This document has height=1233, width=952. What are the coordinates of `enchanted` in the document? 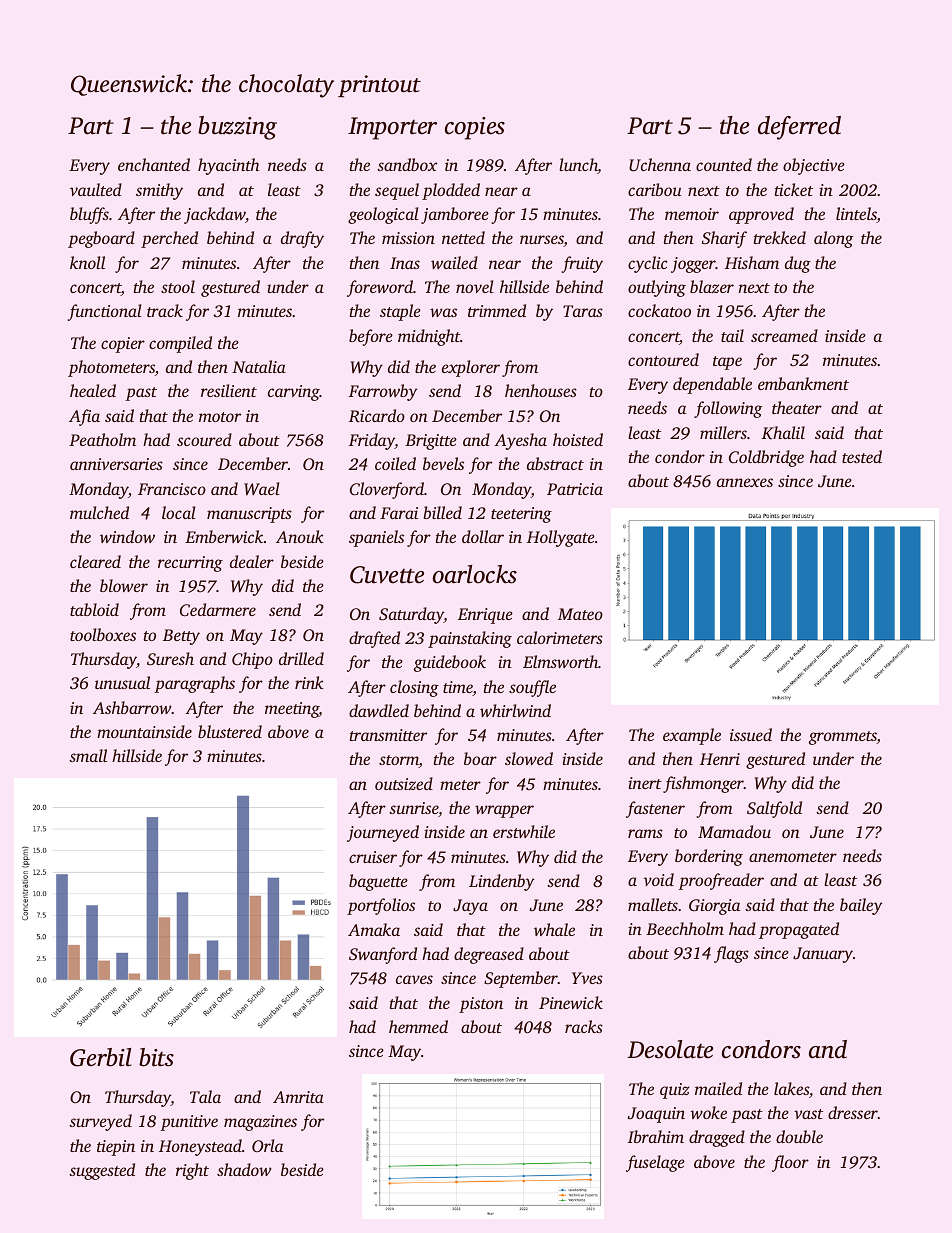 It's located at (154, 164).
